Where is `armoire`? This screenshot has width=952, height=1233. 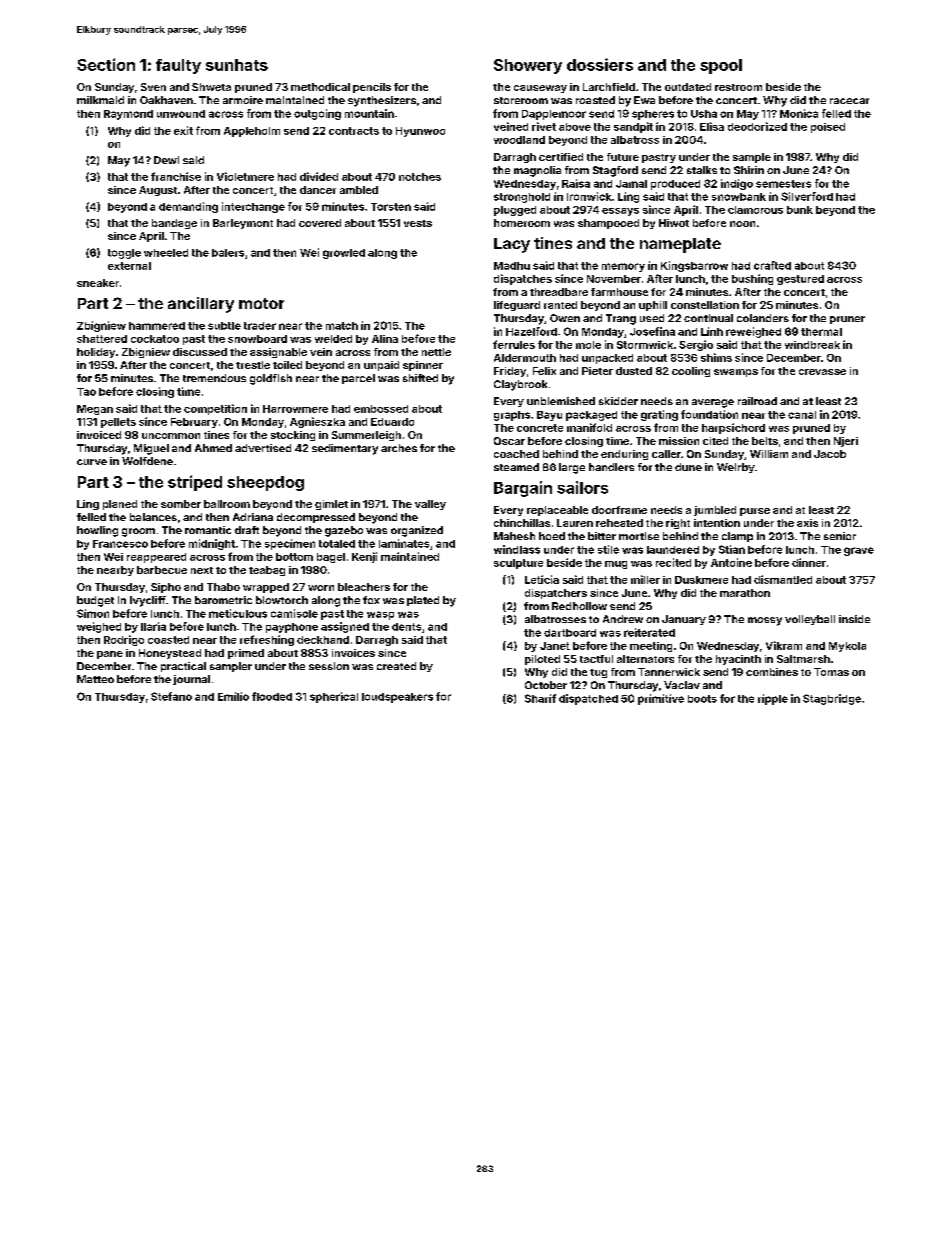
armoire is located at coordinates (243, 100).
